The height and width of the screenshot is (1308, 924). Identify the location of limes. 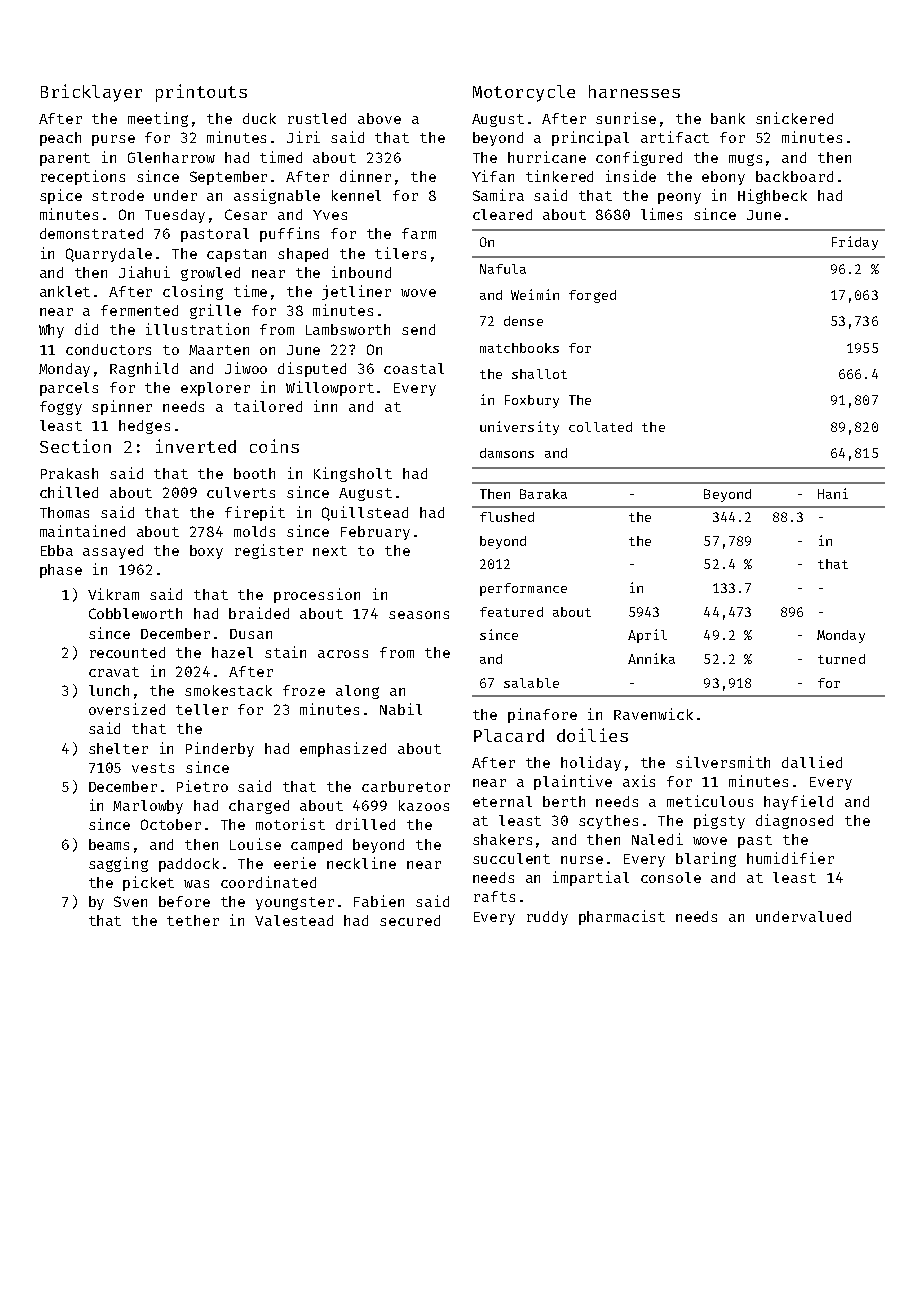
(661, 214).
